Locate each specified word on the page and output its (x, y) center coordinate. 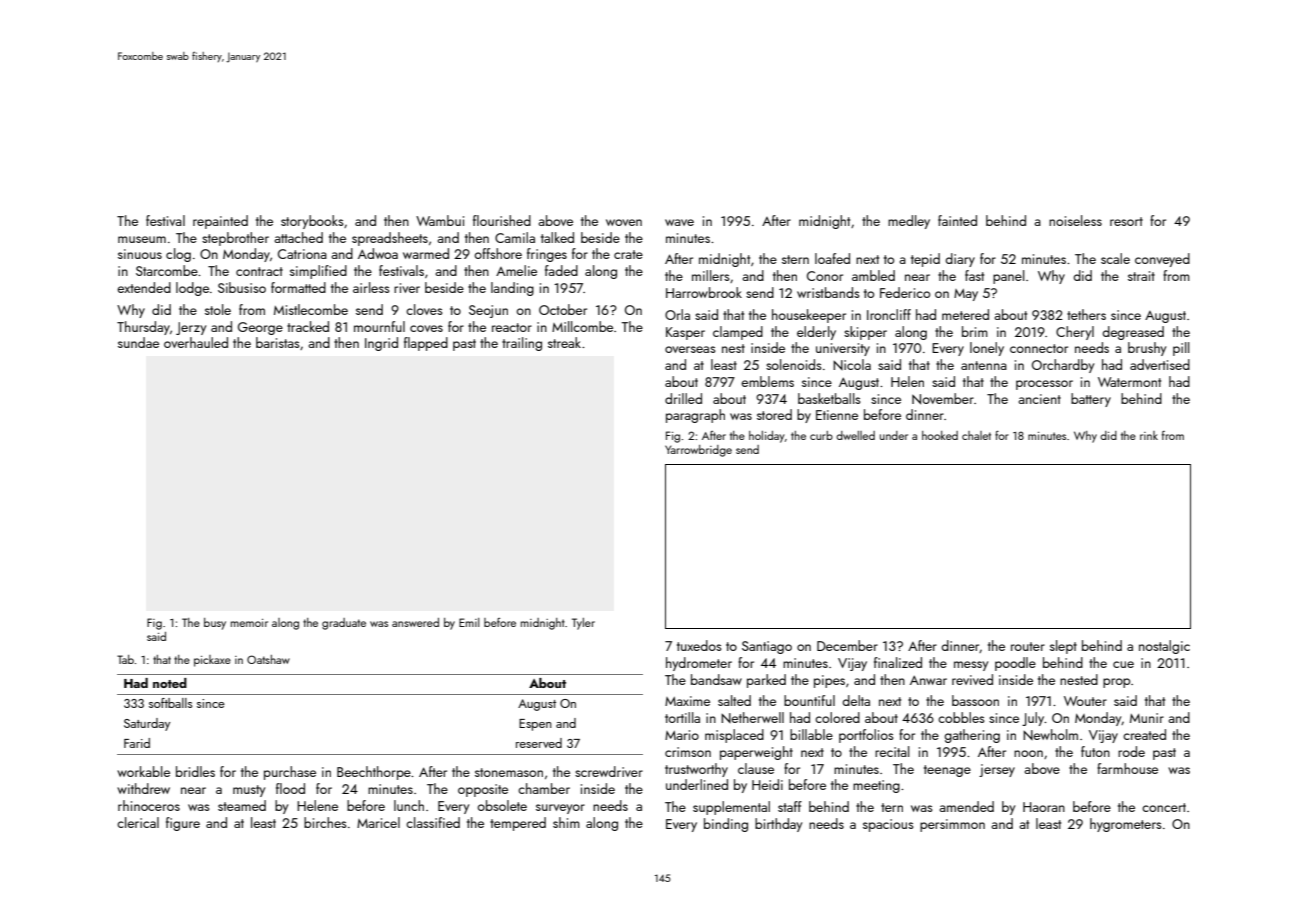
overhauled (196, 342)
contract (259, 271)
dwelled (855, 435)
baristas (278, 342)
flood (290, 788)
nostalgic (1164, 647)
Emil (469, 622)
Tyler (583, 624)
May (966, 295)
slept (1063, 647)
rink (1149, 435)
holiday (767, 437)
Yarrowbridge (698, 451)
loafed (832, 258)
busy (215, 624)
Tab (125, 659)
